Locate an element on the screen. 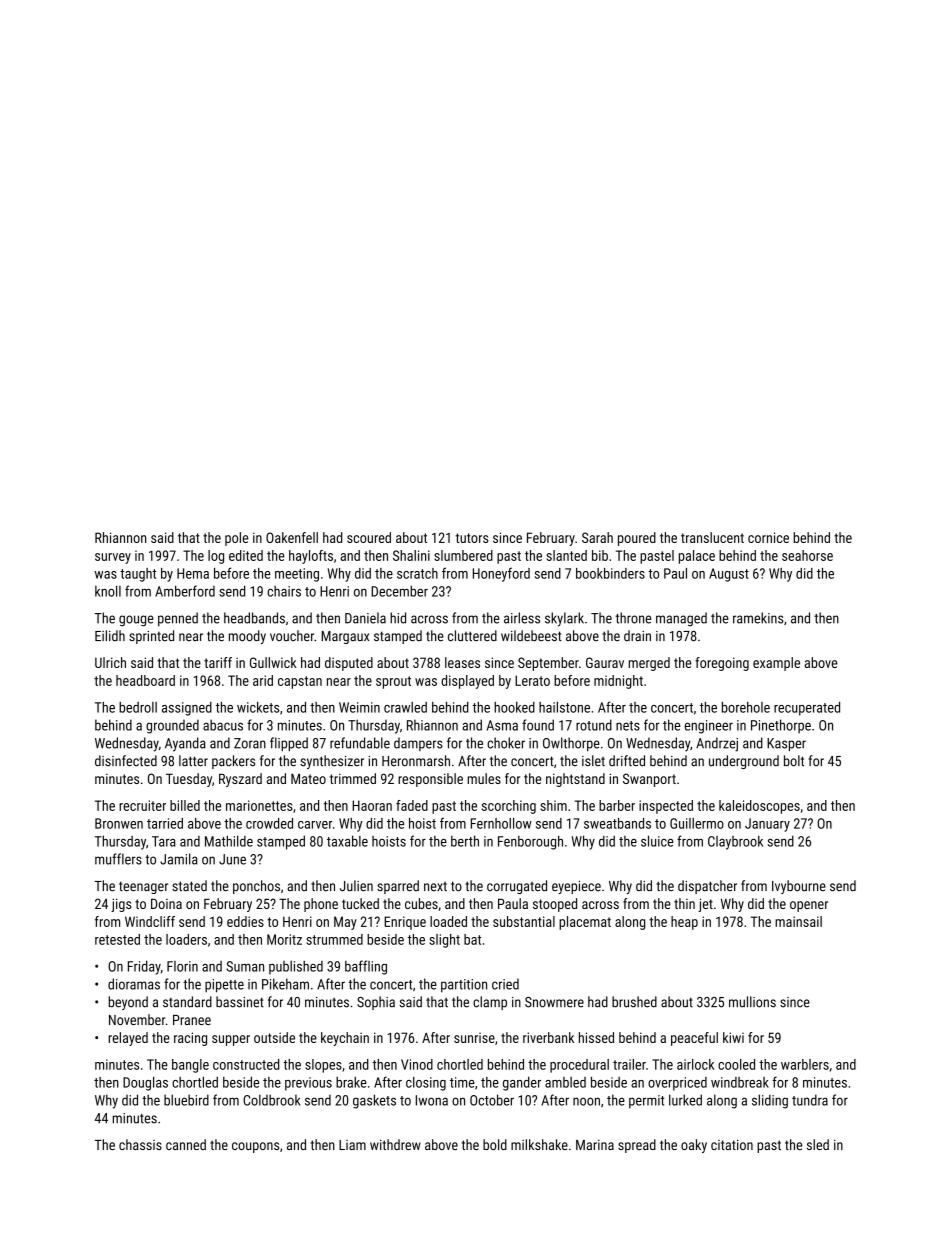  scoured is located at coordinates (369, 537).
